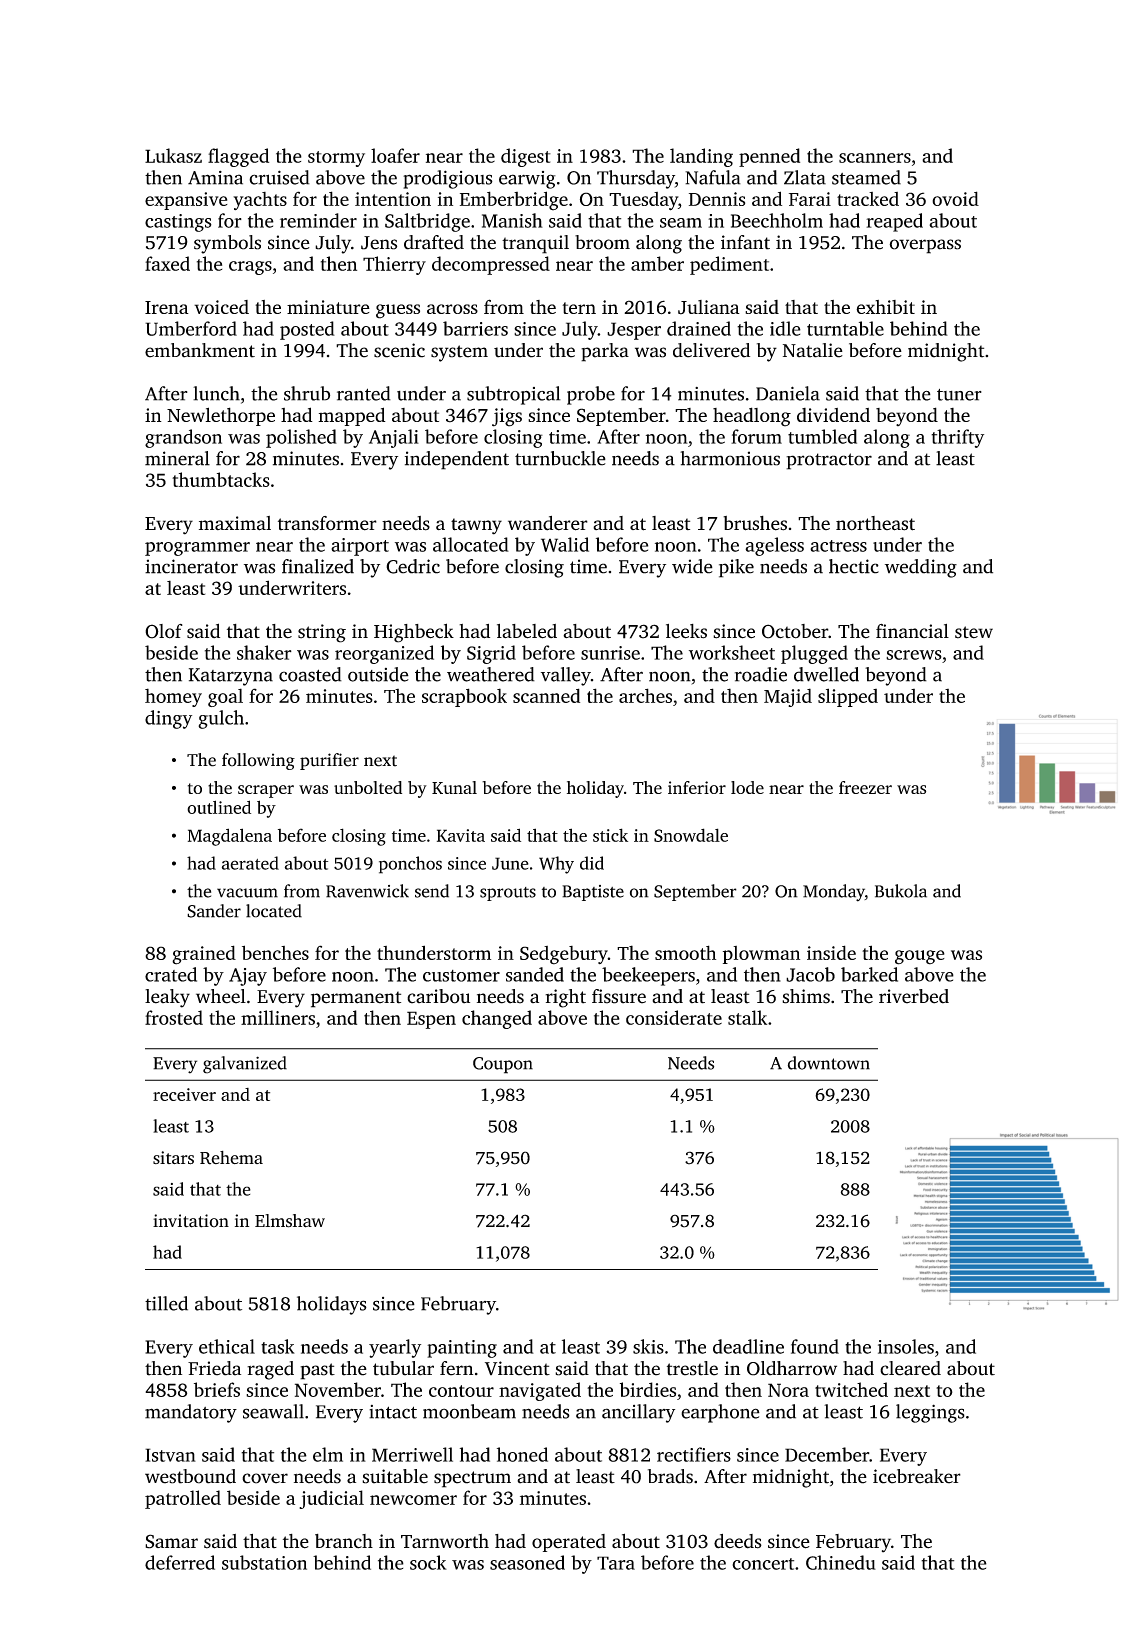  I want to click on airport, so click(360, 547).
